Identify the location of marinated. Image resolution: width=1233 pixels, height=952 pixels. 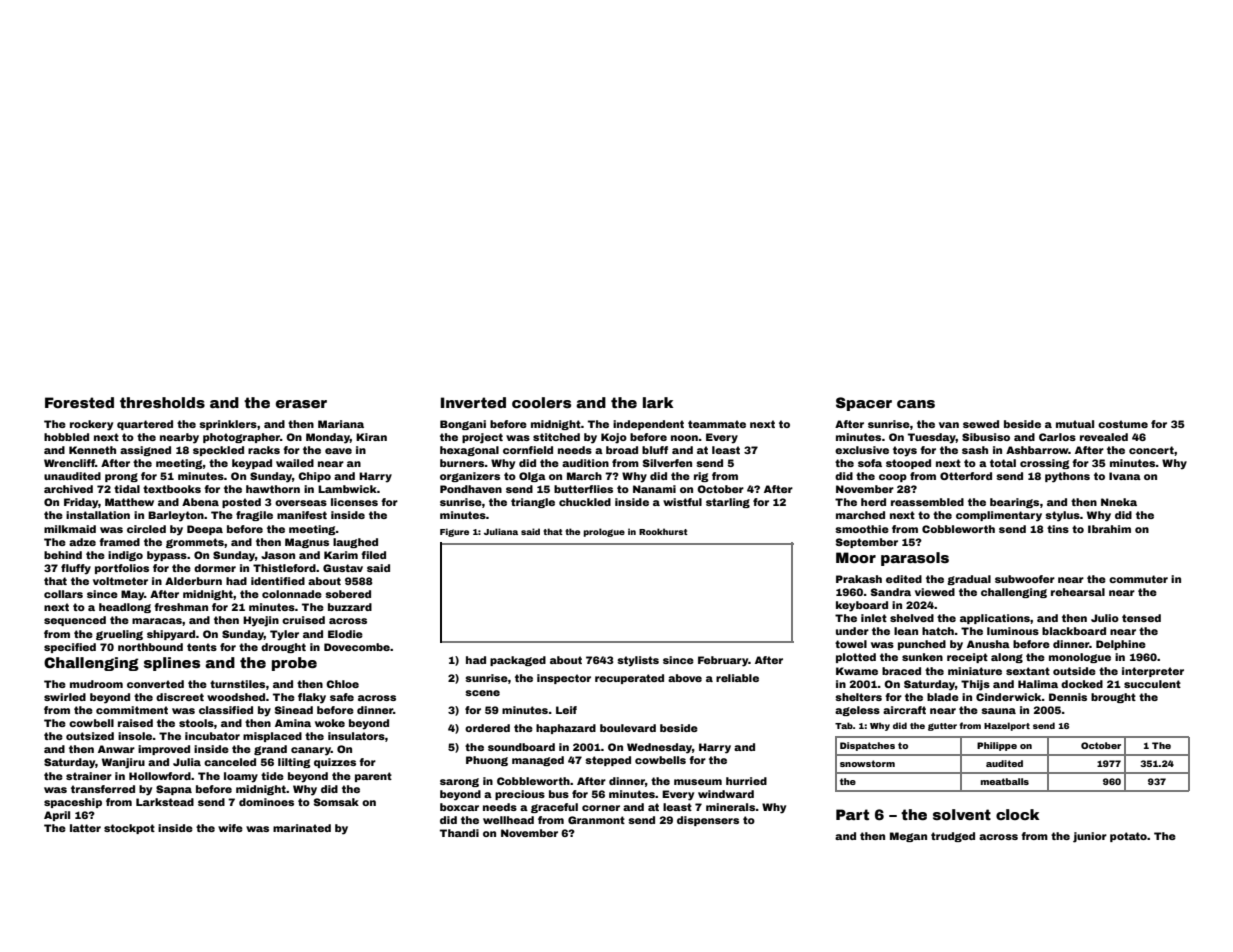
(302, 828).
